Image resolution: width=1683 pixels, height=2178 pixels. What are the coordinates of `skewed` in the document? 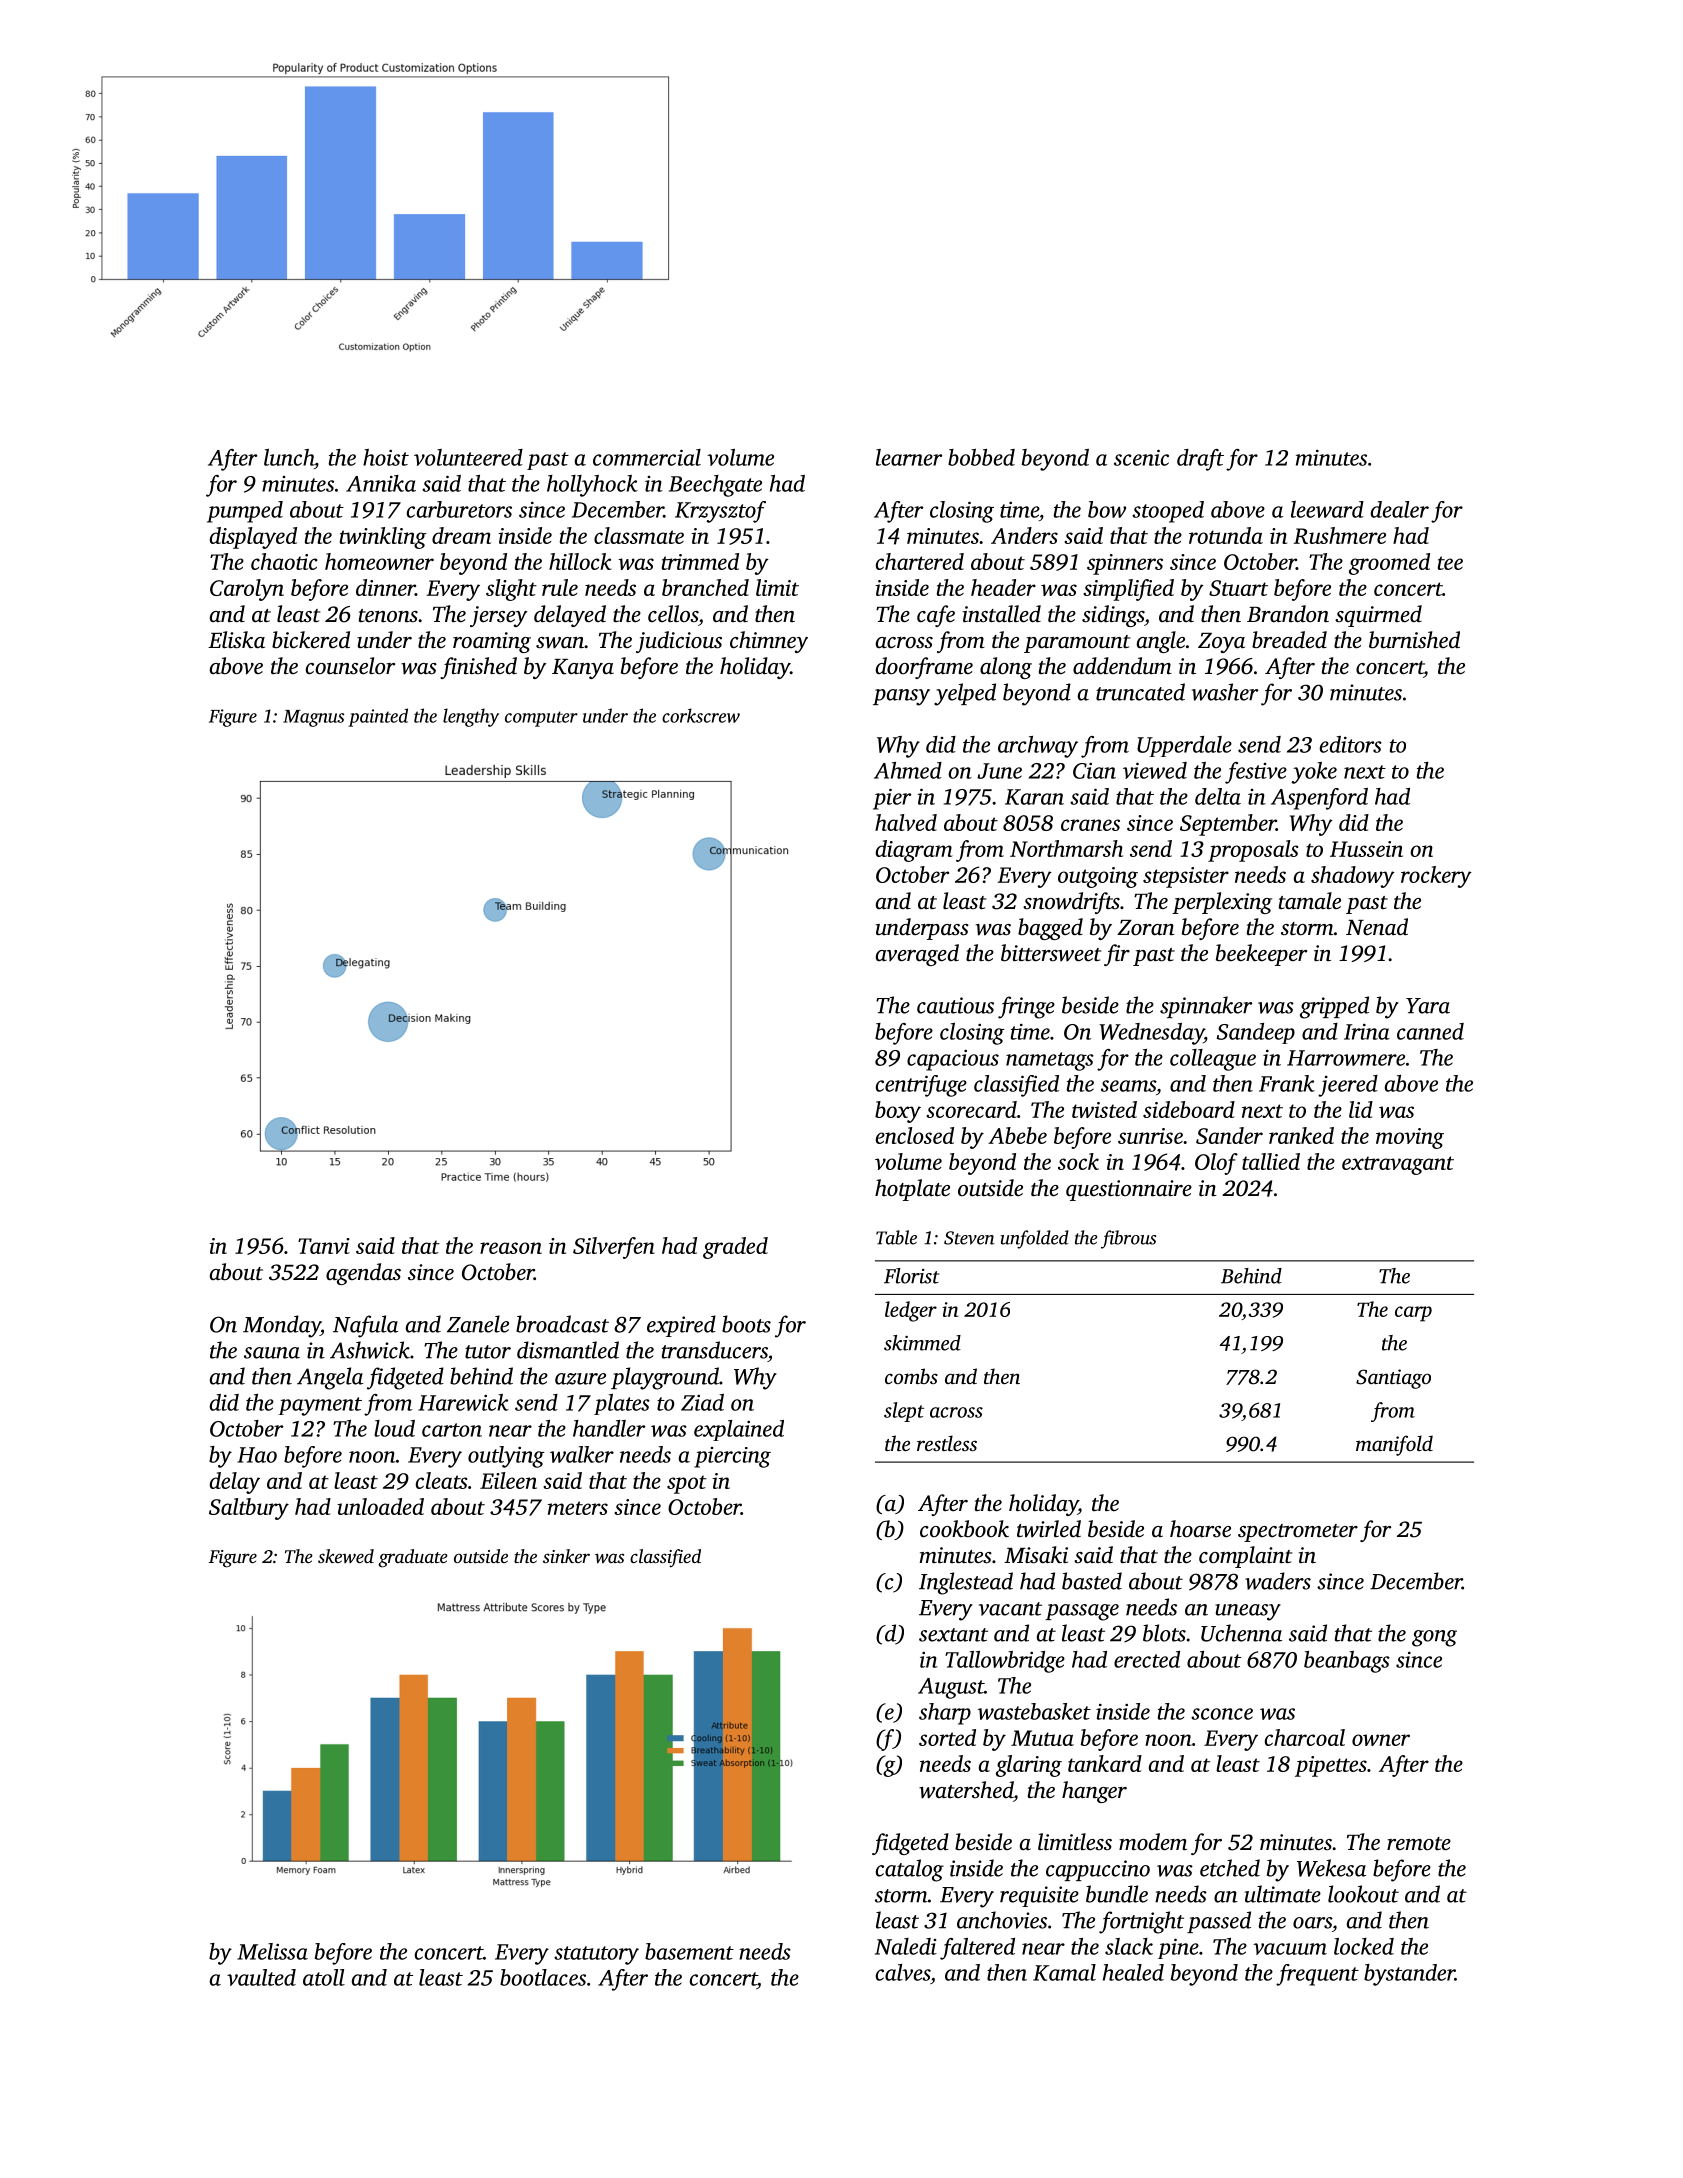 It's located at (346, 1556).
